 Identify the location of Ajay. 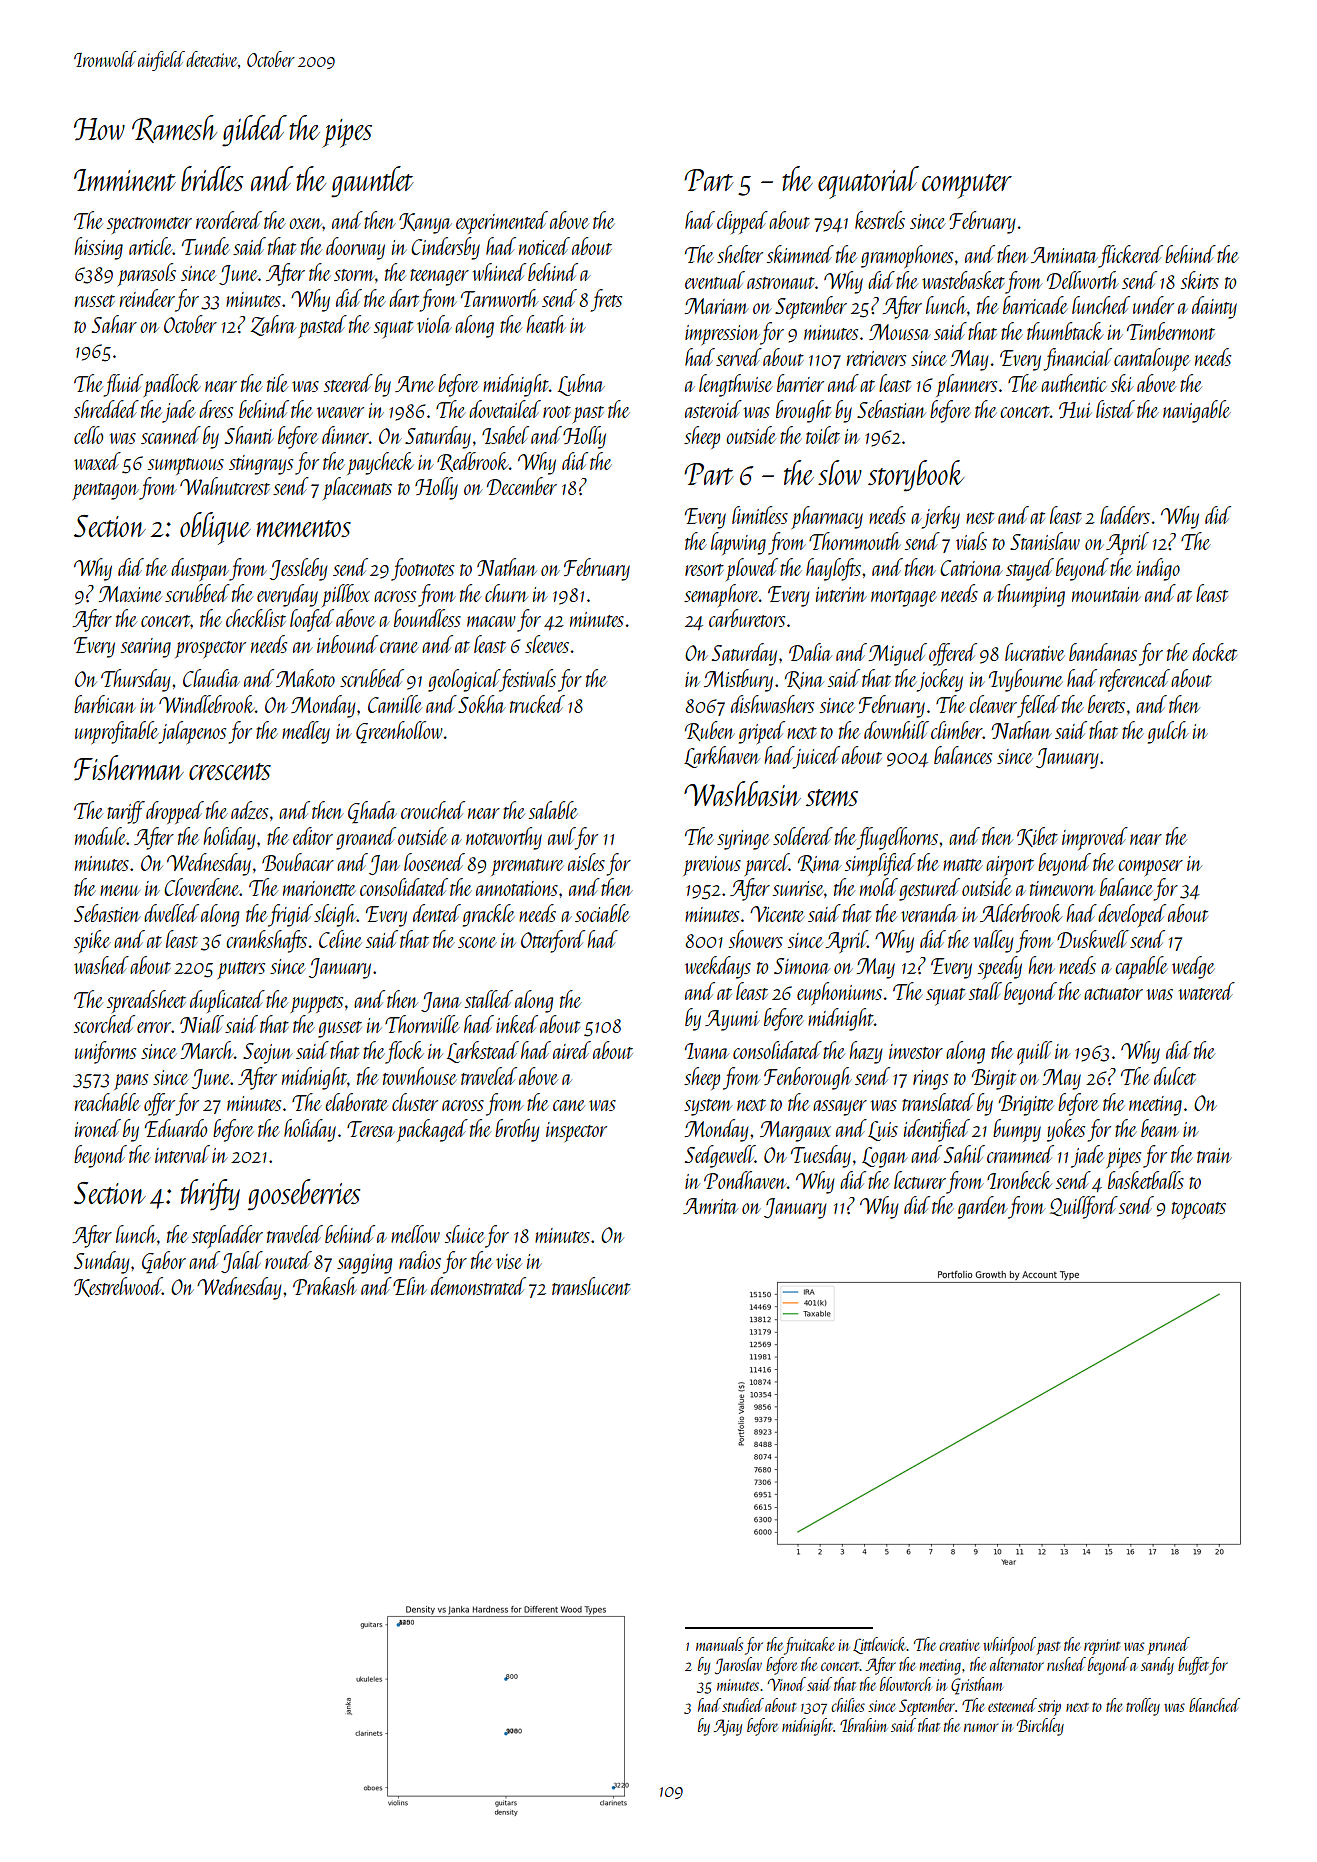
(728, 1727).
